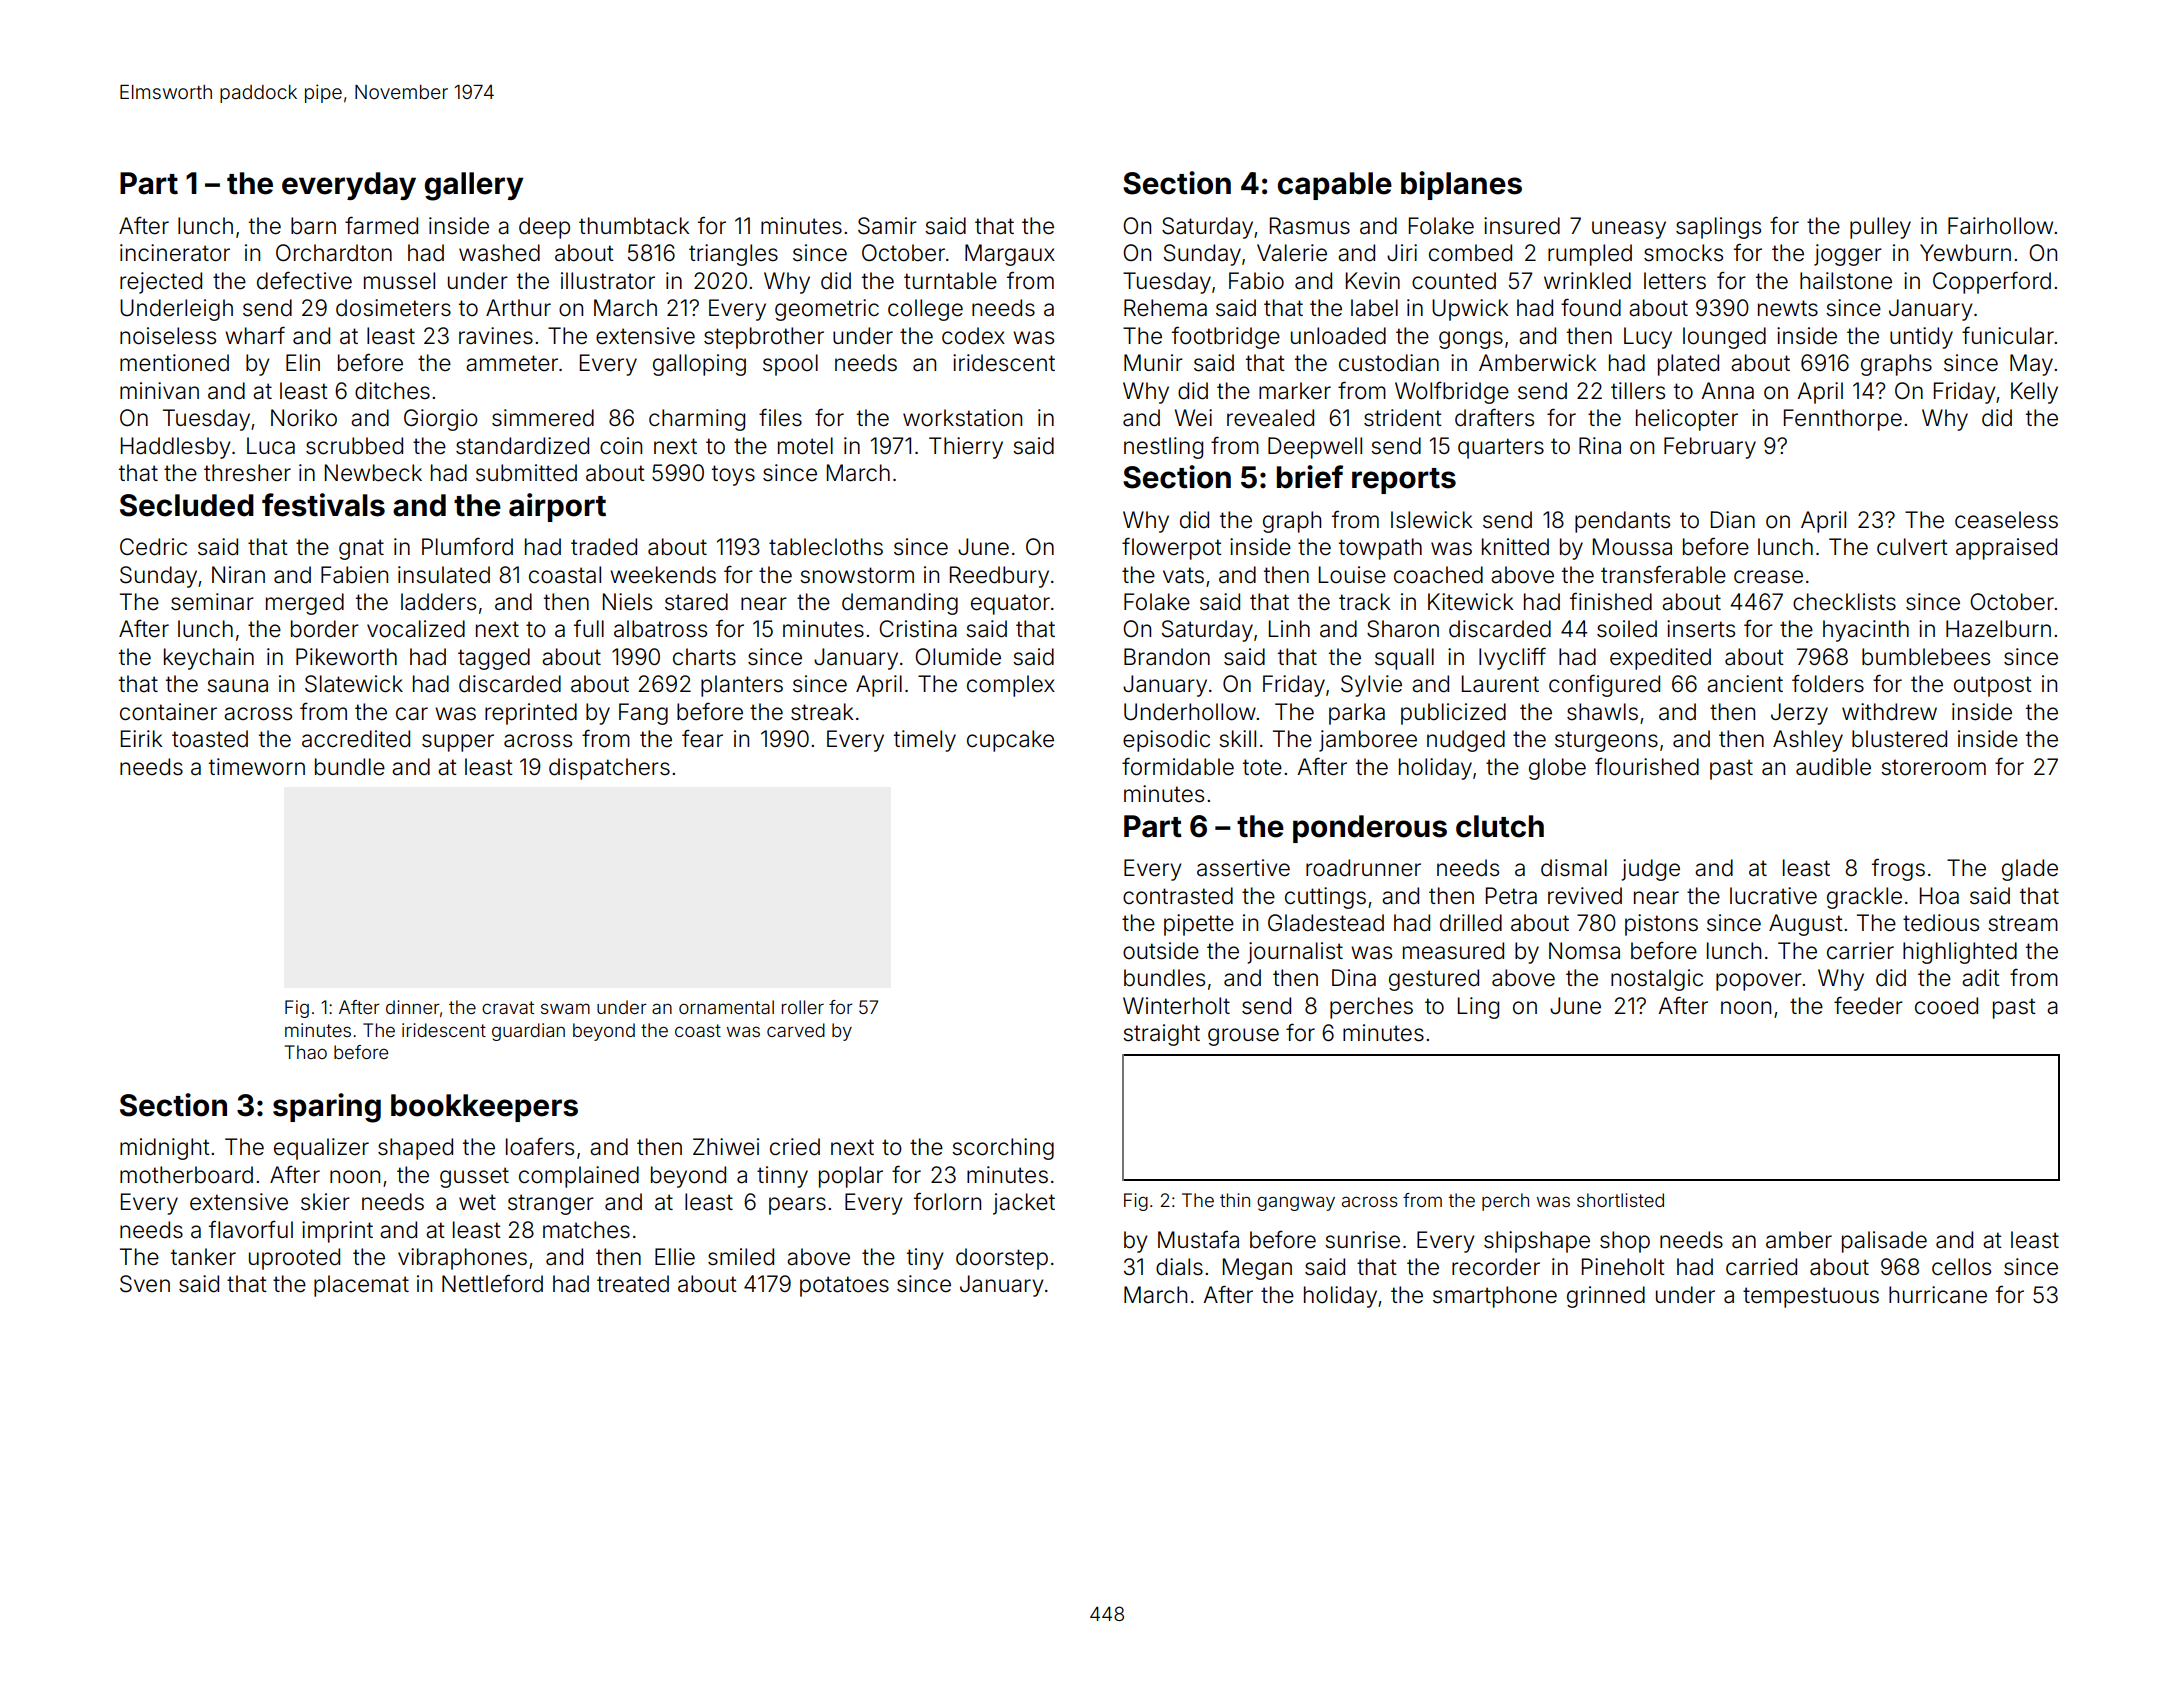 Image resolution: width=2178 pixels, height=1683 pixels. What do you see at coordinates (1938, 1295) in the document?
I see `hurricane` at bounding box center [1938, 1295].
